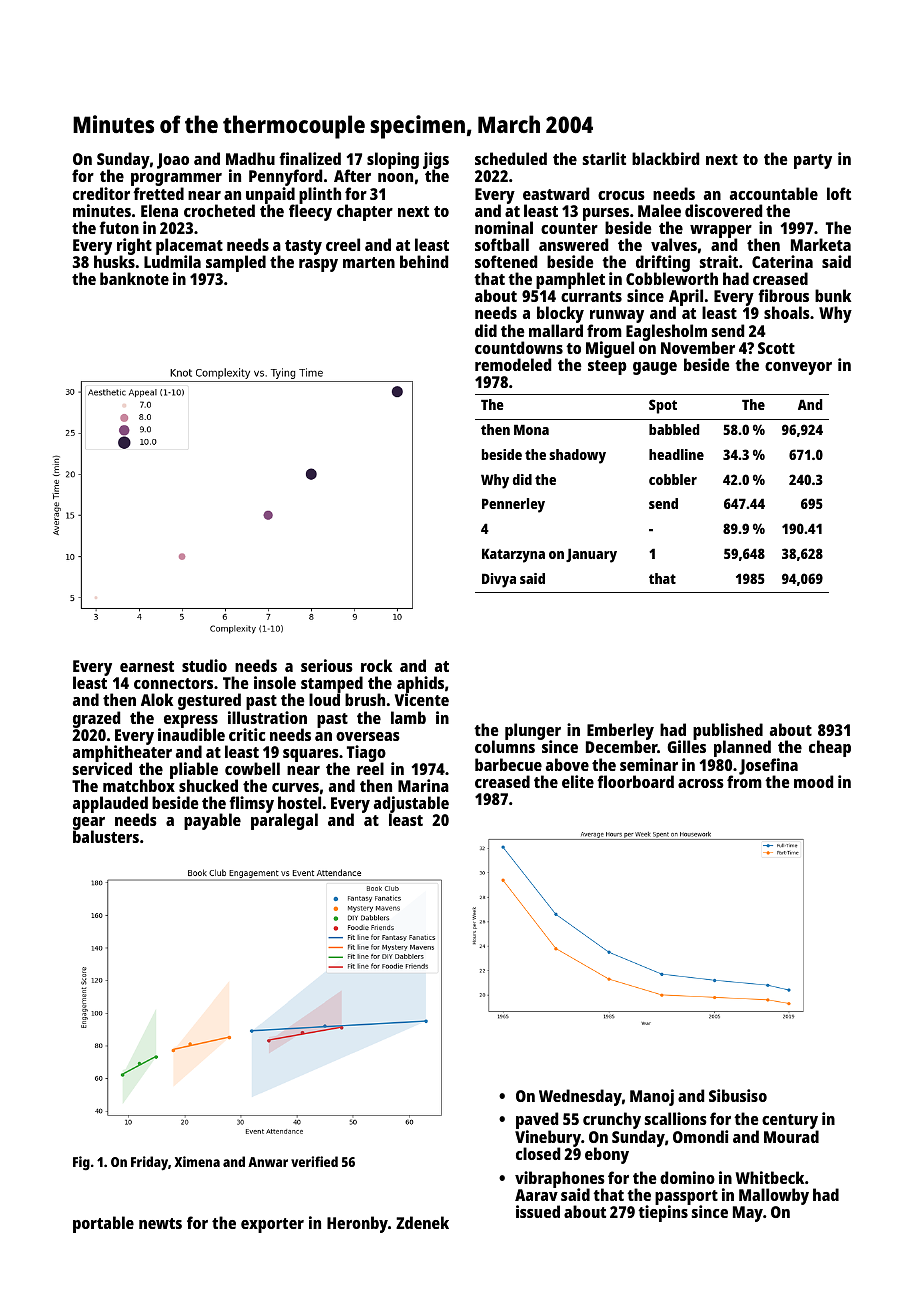 This screenshot has height=1308, width=924. What do you see at coordinates (830, 748) in the screenshot?
I see `cheap` at bounding box center [830, 748].
